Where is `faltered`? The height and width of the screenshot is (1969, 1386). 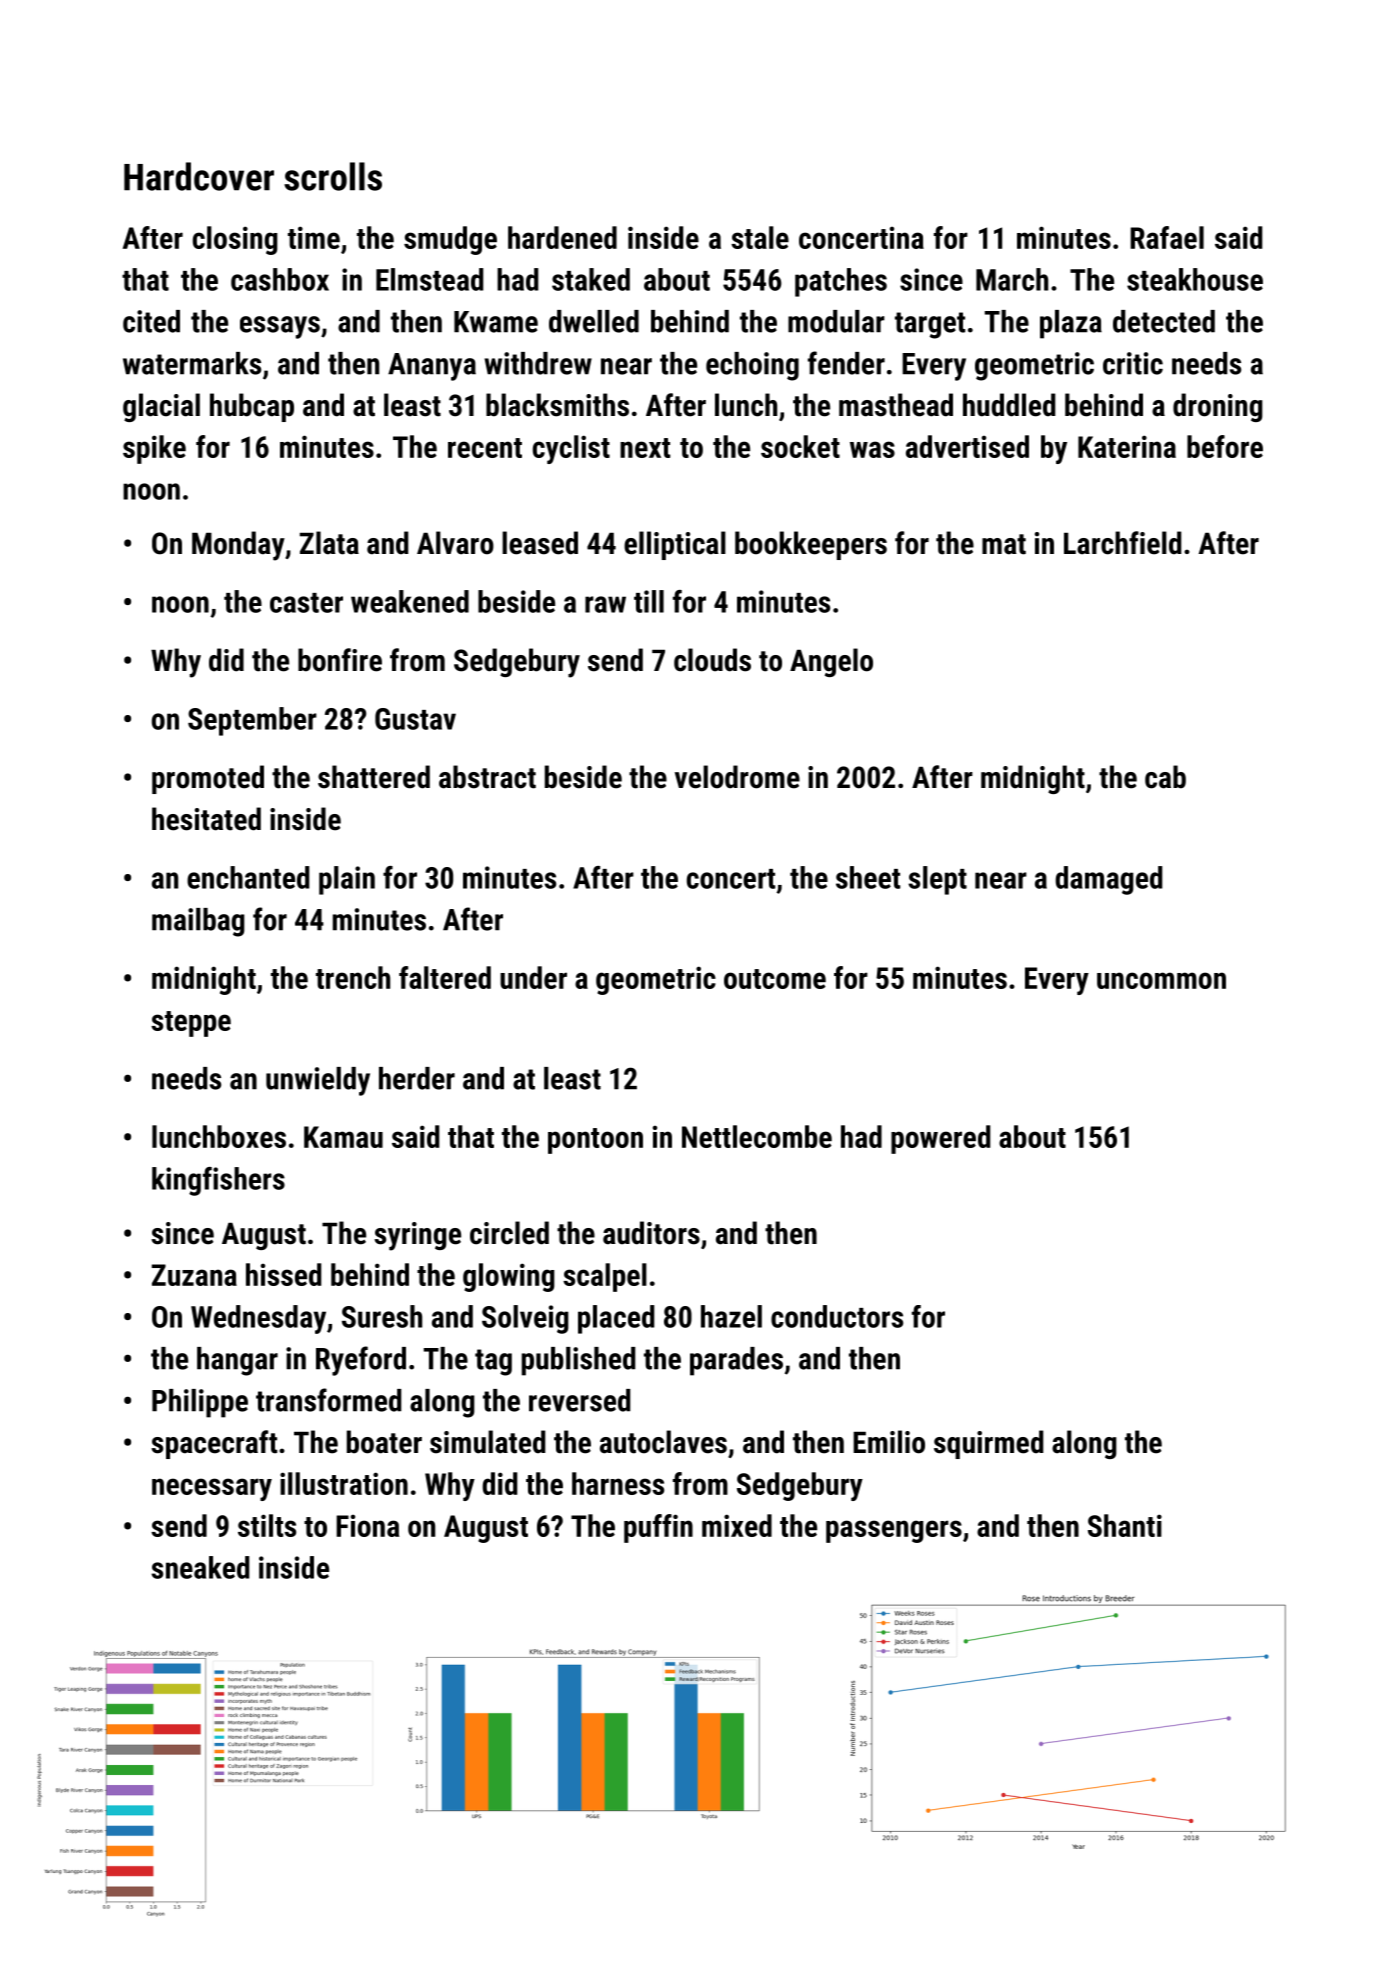 faltered is located at coordinates (445, 977).
